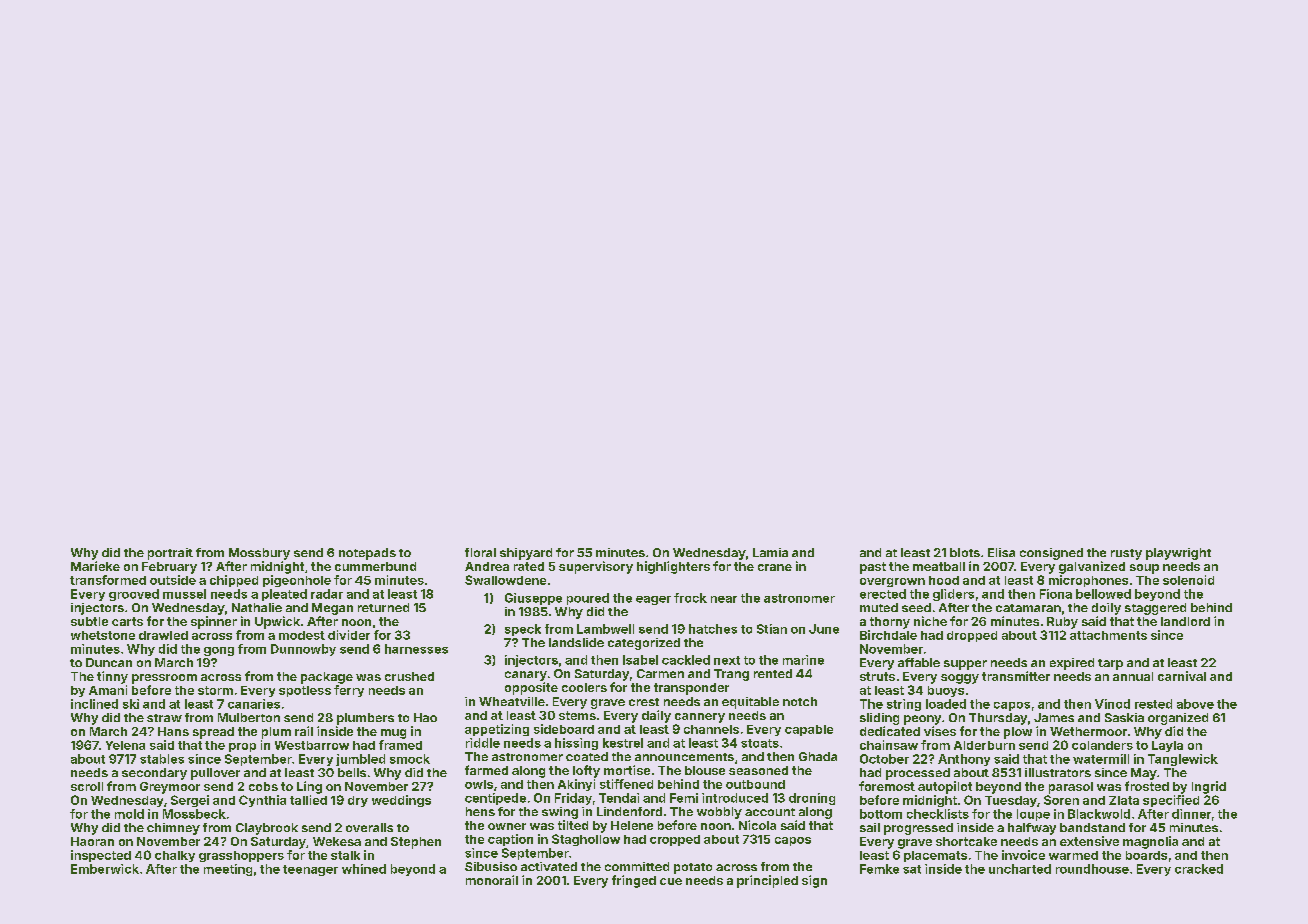 This screenshot has height=924, width=1308. I want to click on Yelena, so click(125, 745).
